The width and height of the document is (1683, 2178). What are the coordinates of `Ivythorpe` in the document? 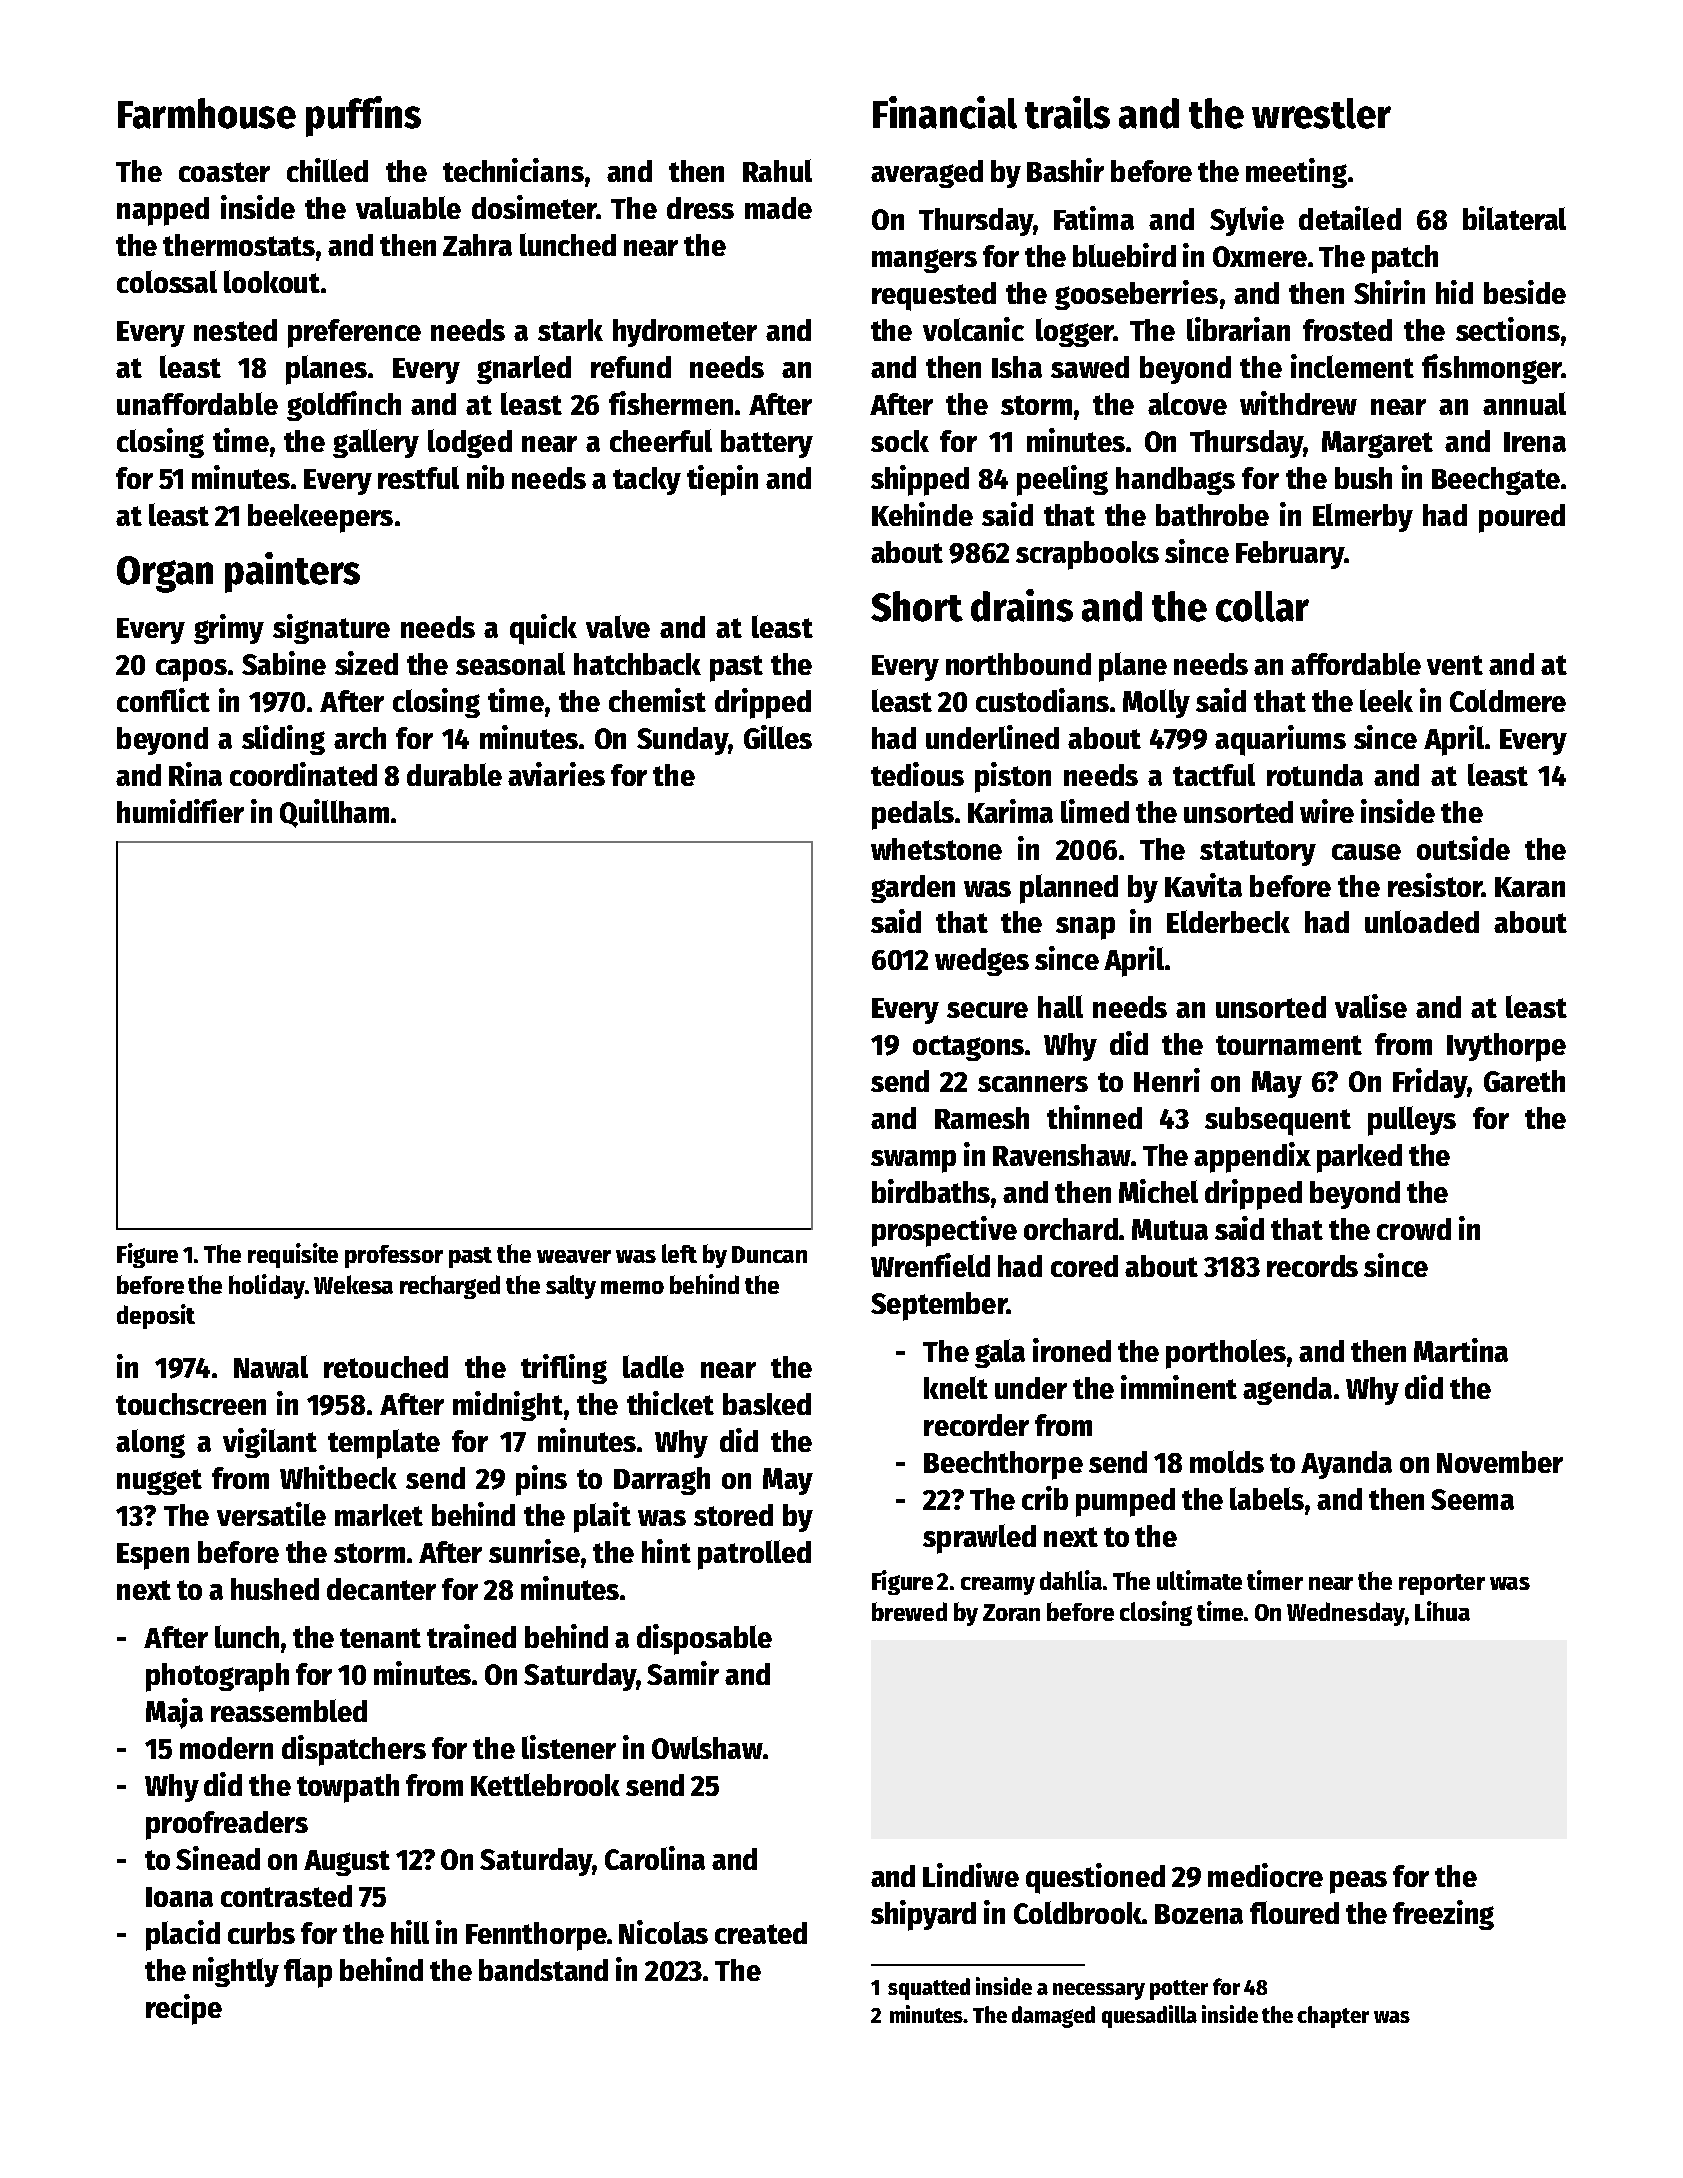 It's located at (1506, 1047).
